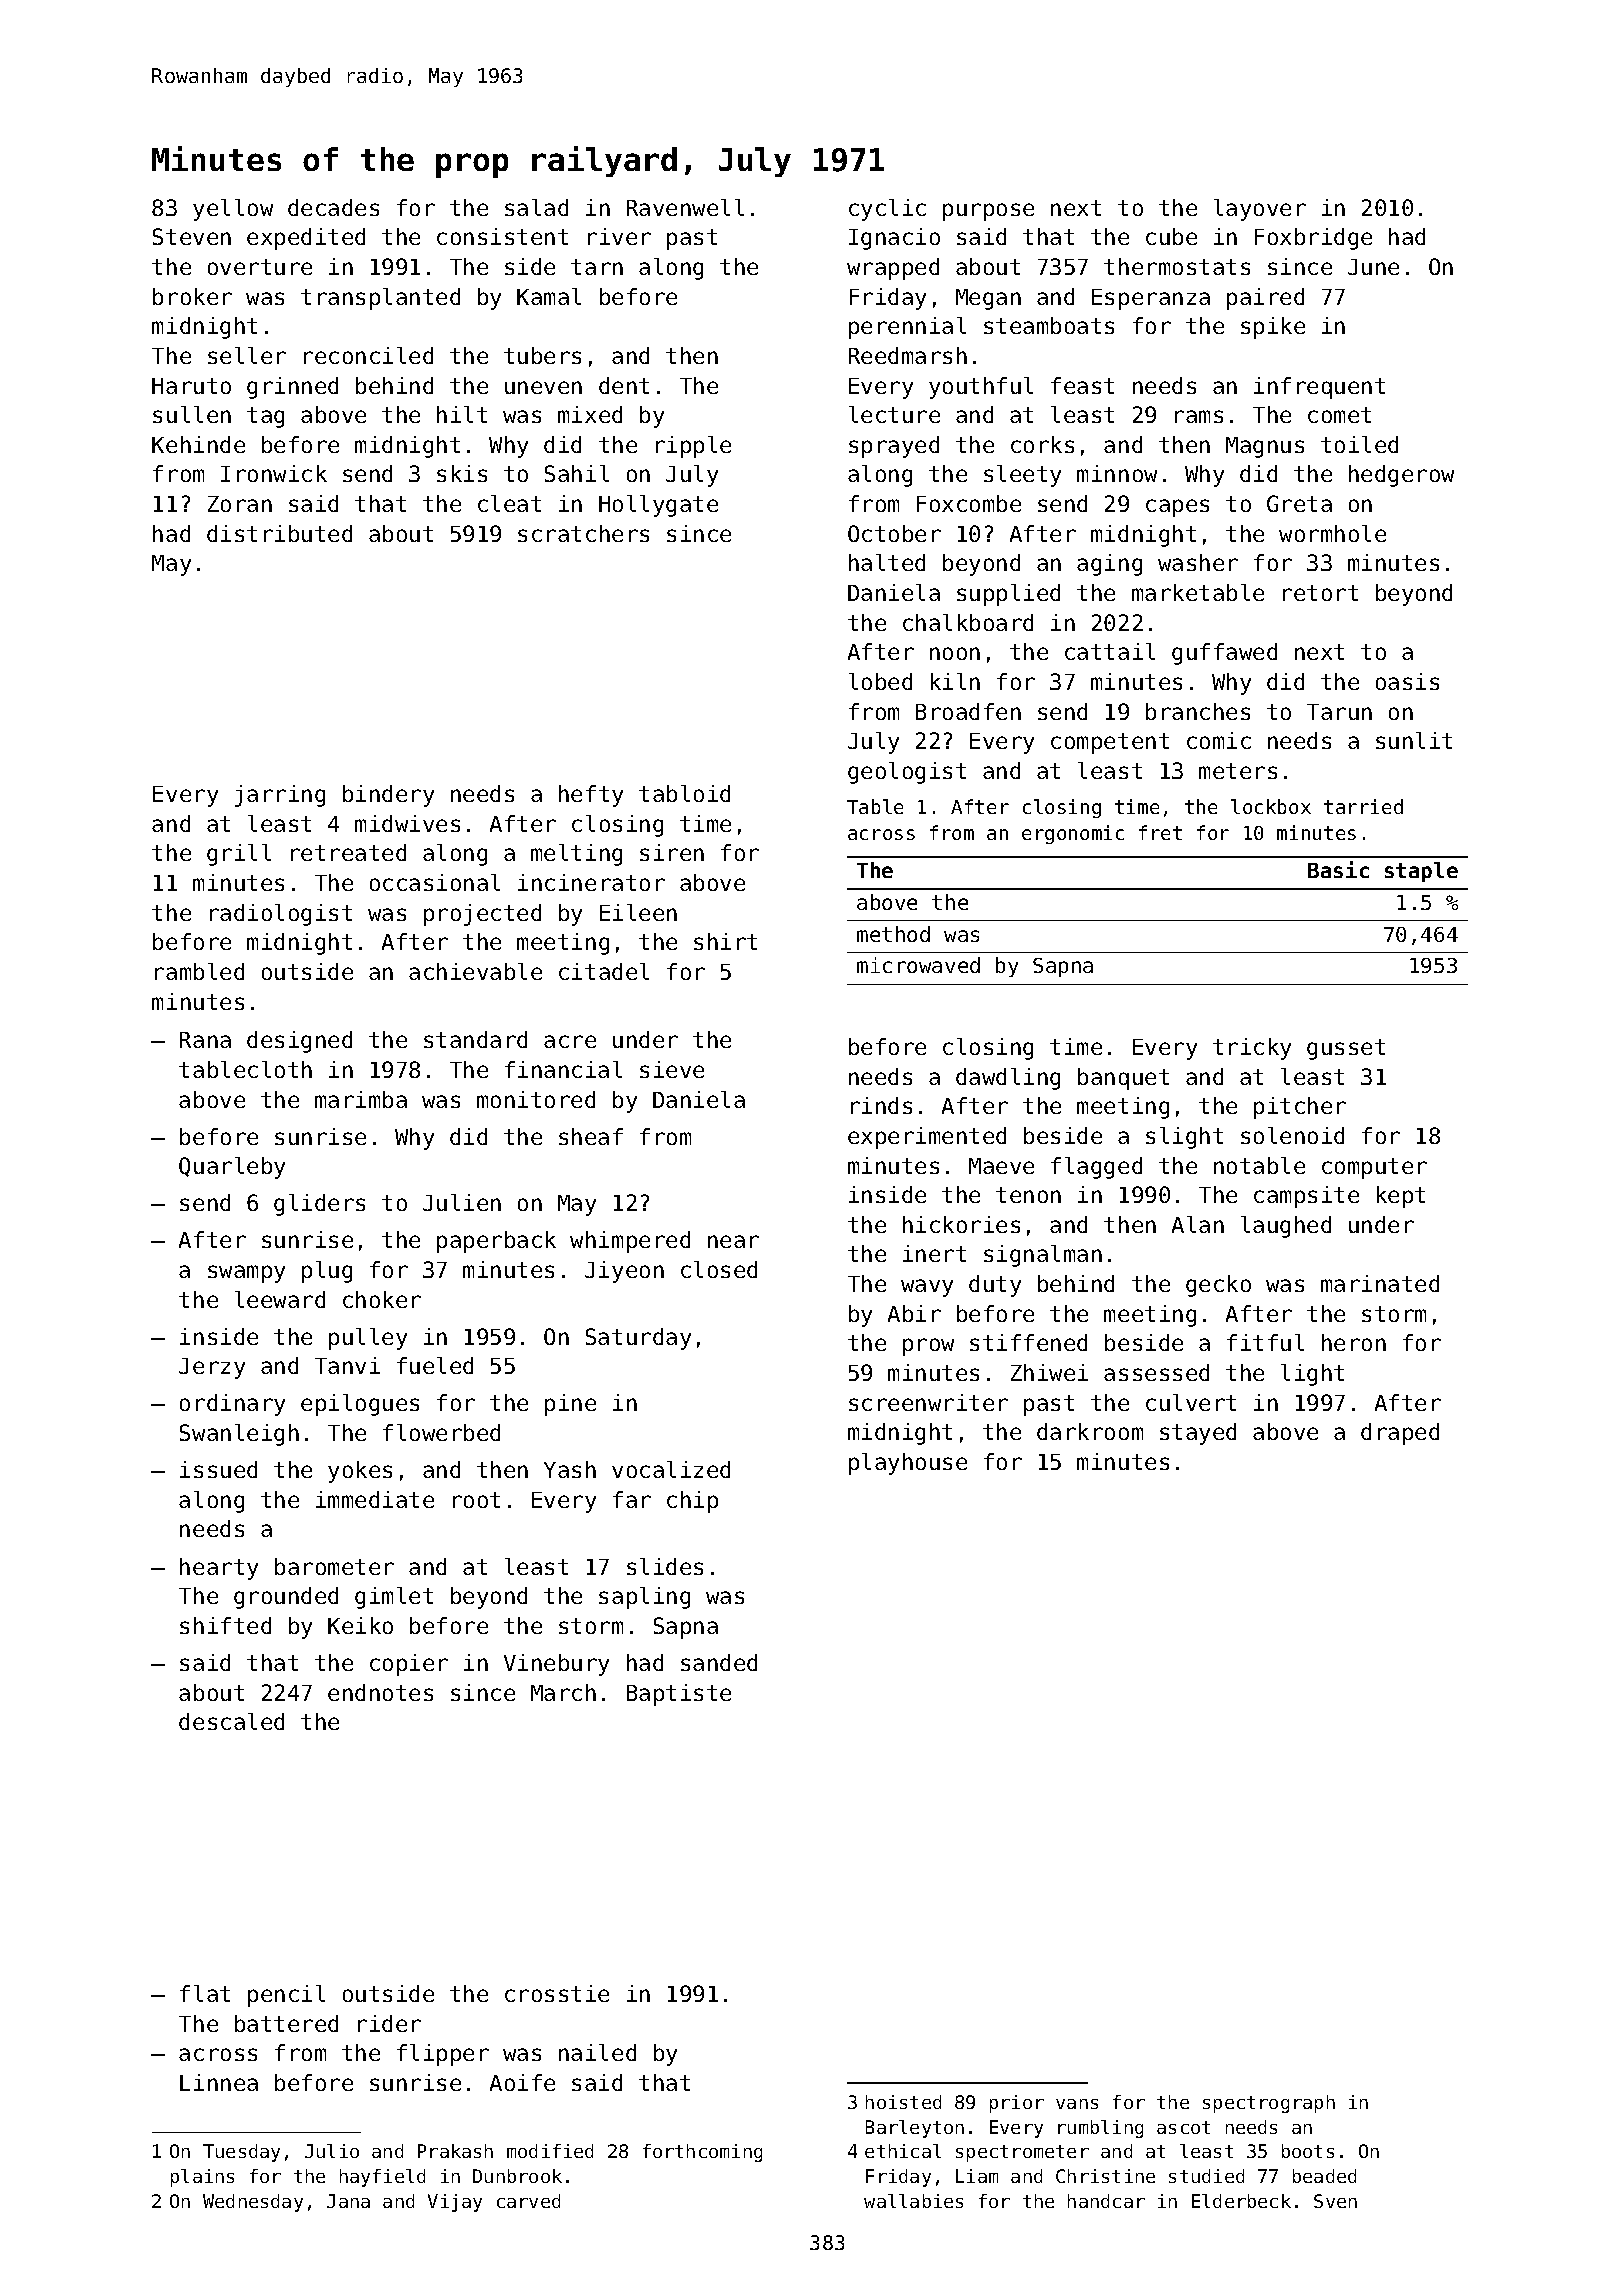  Describe the element at coordinates (1269, 2104) in the screenshot. I see `spectrograph` at that location.
